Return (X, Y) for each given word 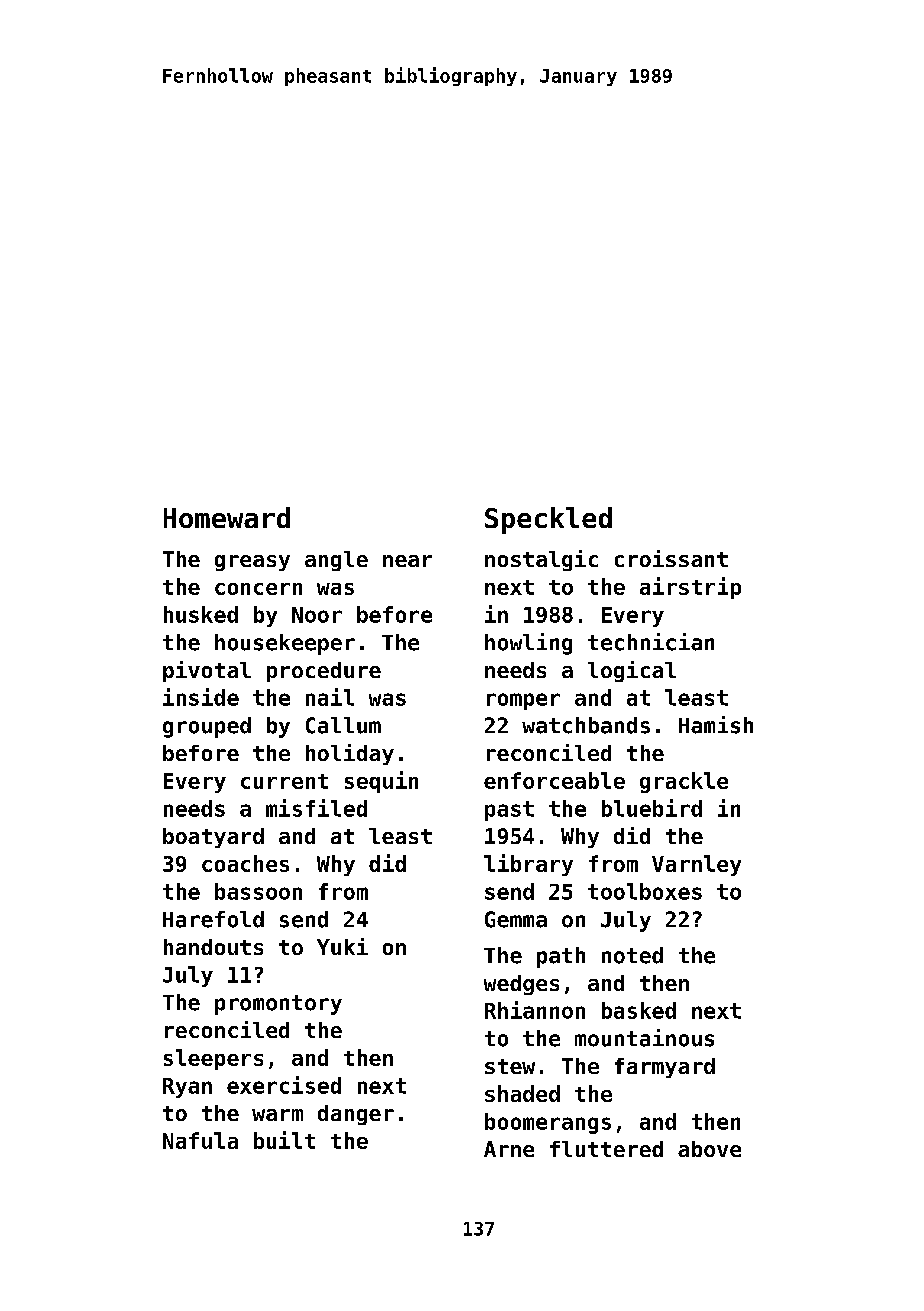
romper (523, 701)
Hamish (716, 725)
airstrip (690, 588)
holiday (350, 754)
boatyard (213, 838)
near (407, 561)
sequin (381, 782)
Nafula (200, 1140)
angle (336, 561)
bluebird (652, 808)
